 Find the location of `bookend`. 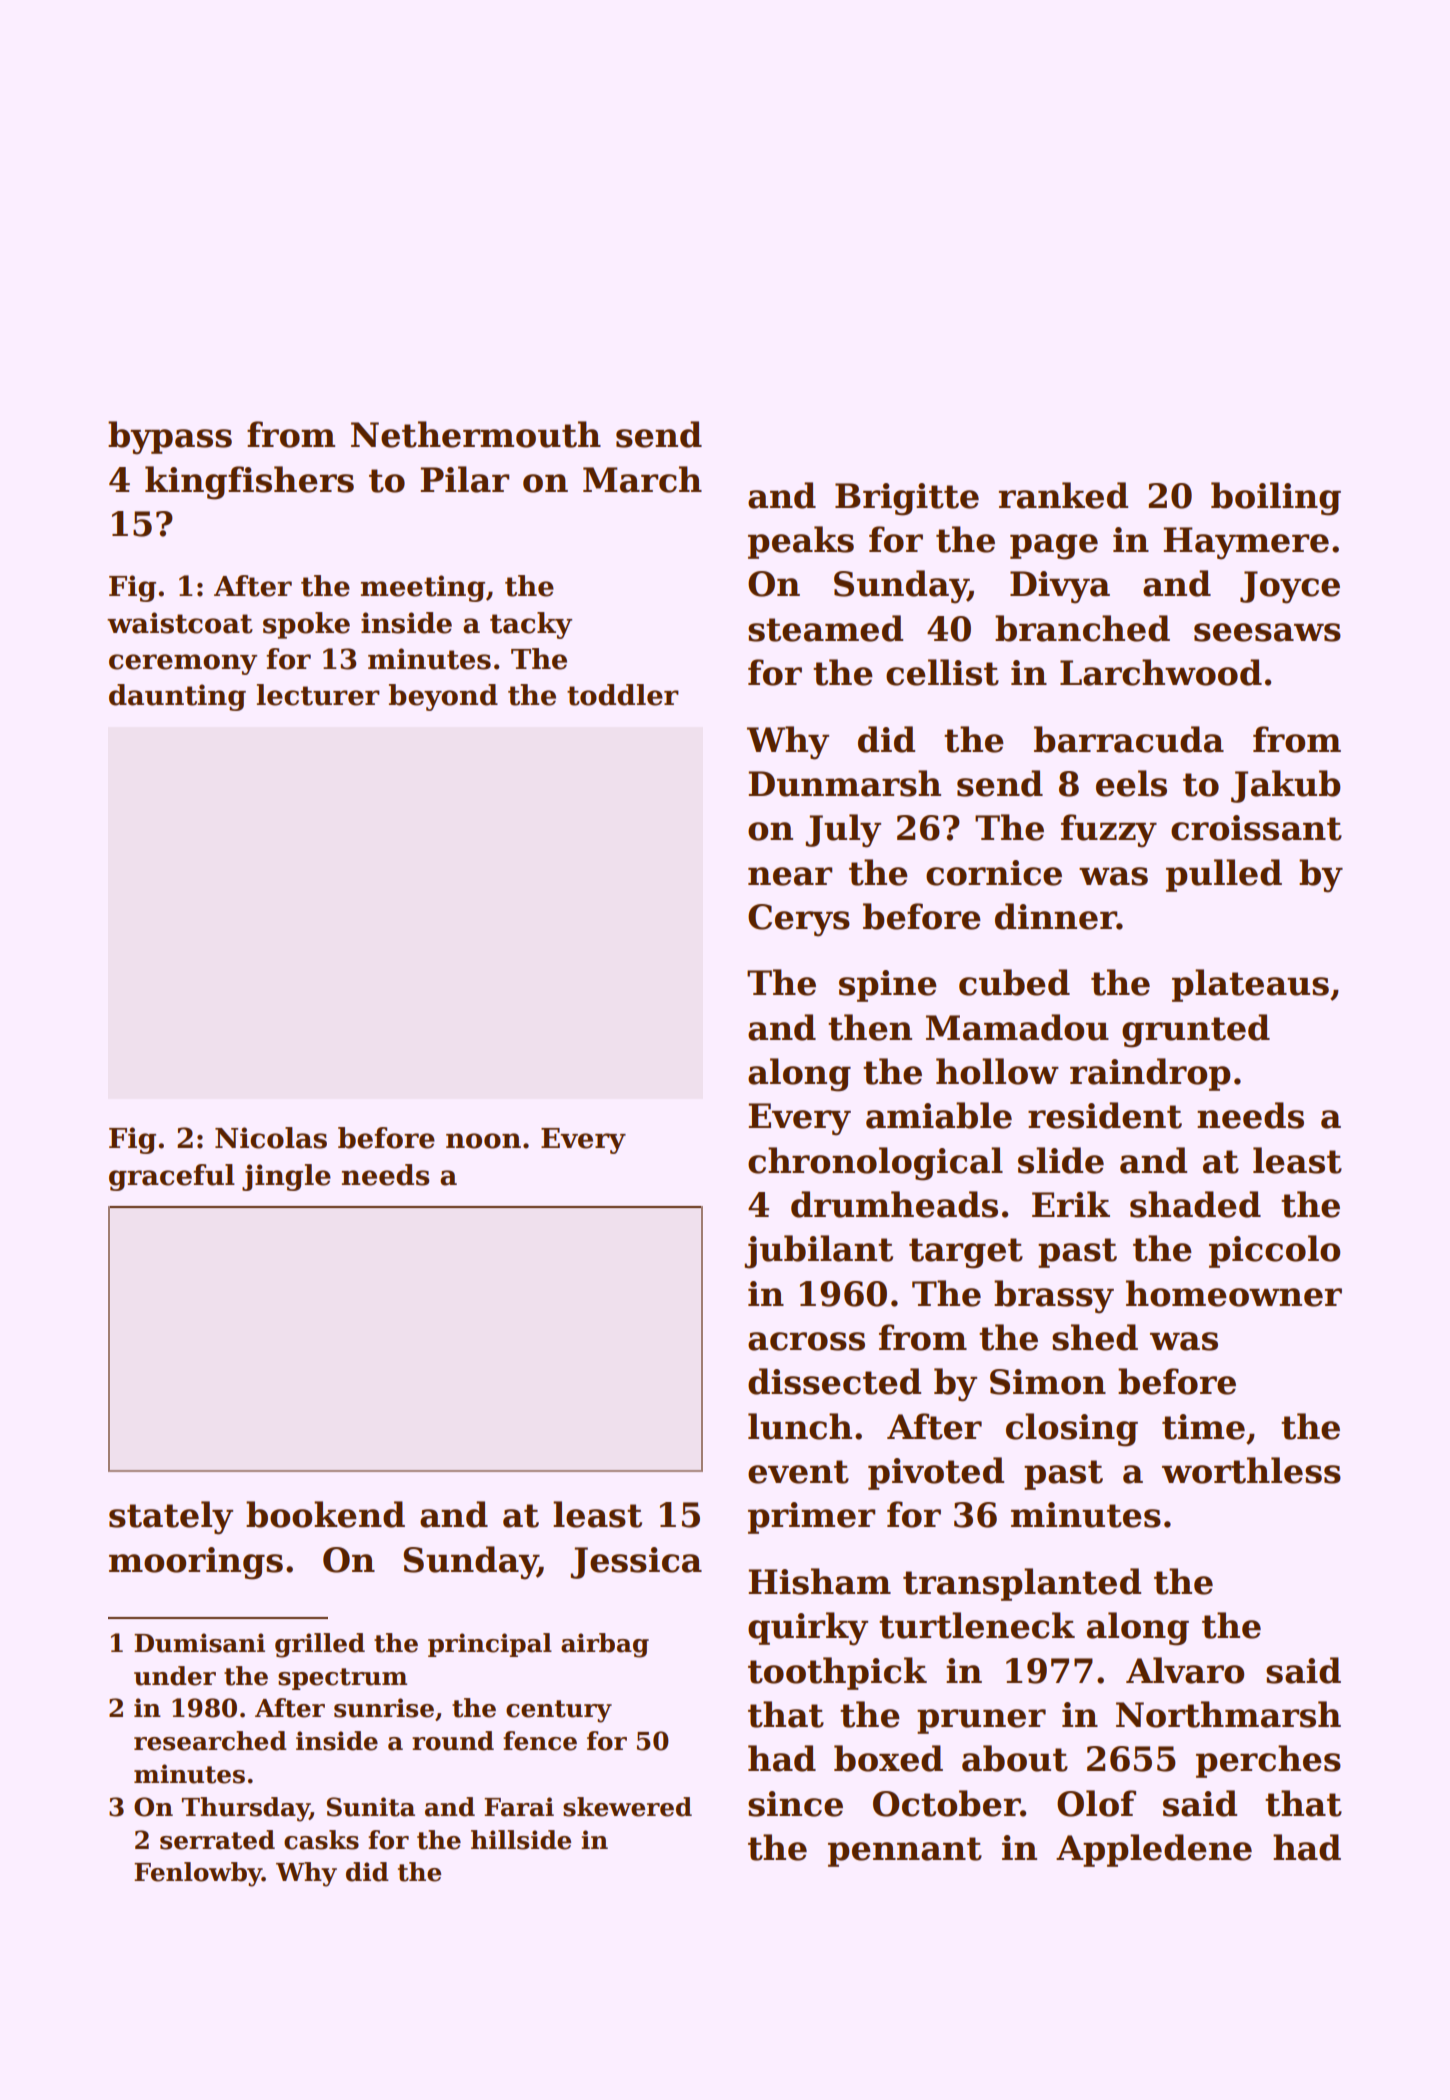

bookend is located at coordinates (325, 1514).
